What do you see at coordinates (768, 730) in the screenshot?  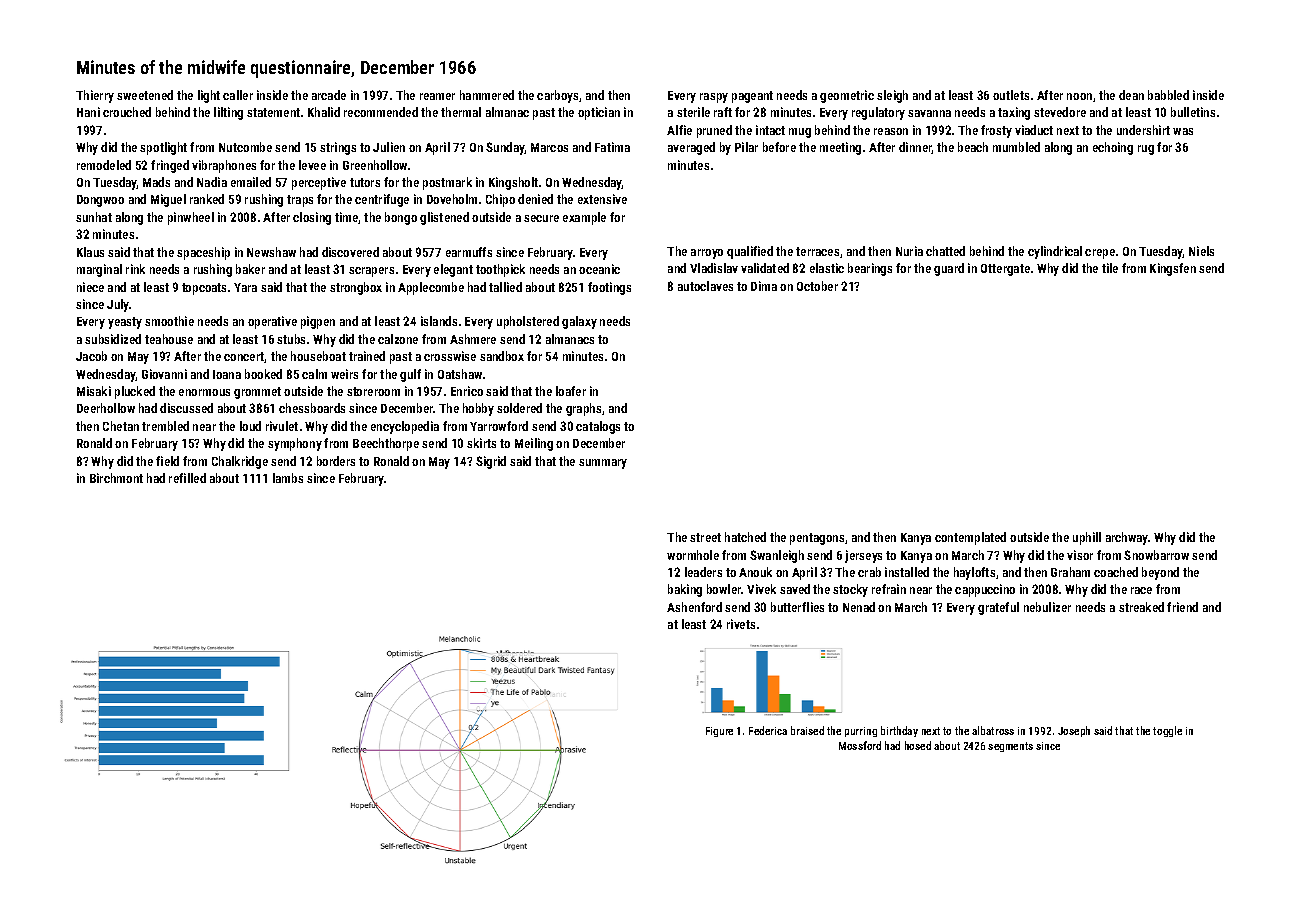 I see `Federica` at bounding box center [768, 730].
